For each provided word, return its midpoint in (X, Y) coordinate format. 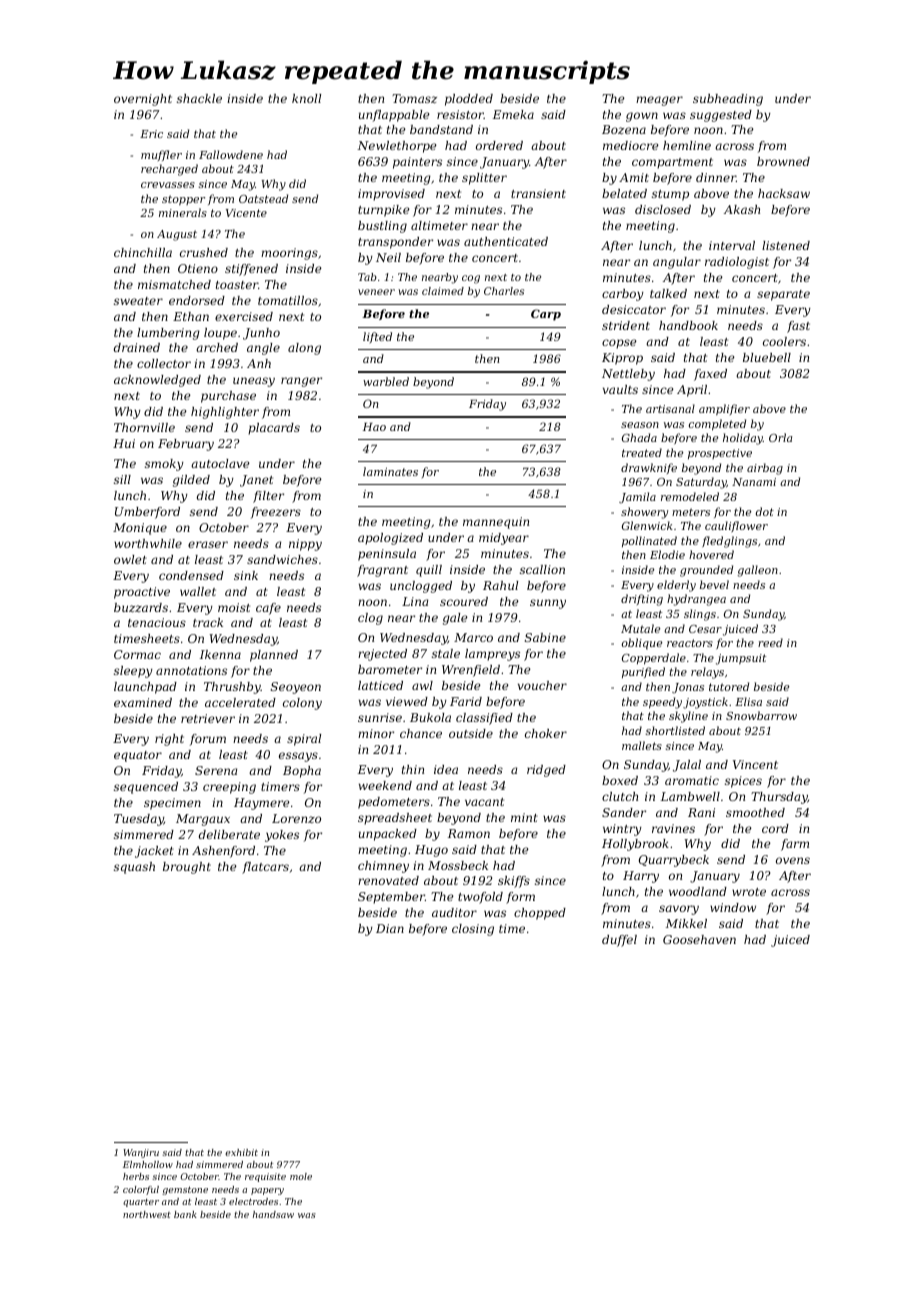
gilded (191, 481)
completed (717, 425)
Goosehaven (699, 939)
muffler (161, 155)
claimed (443, 291)
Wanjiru (141, 1153)
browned (783, 161)
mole (301, 1176)
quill (429, 571)
